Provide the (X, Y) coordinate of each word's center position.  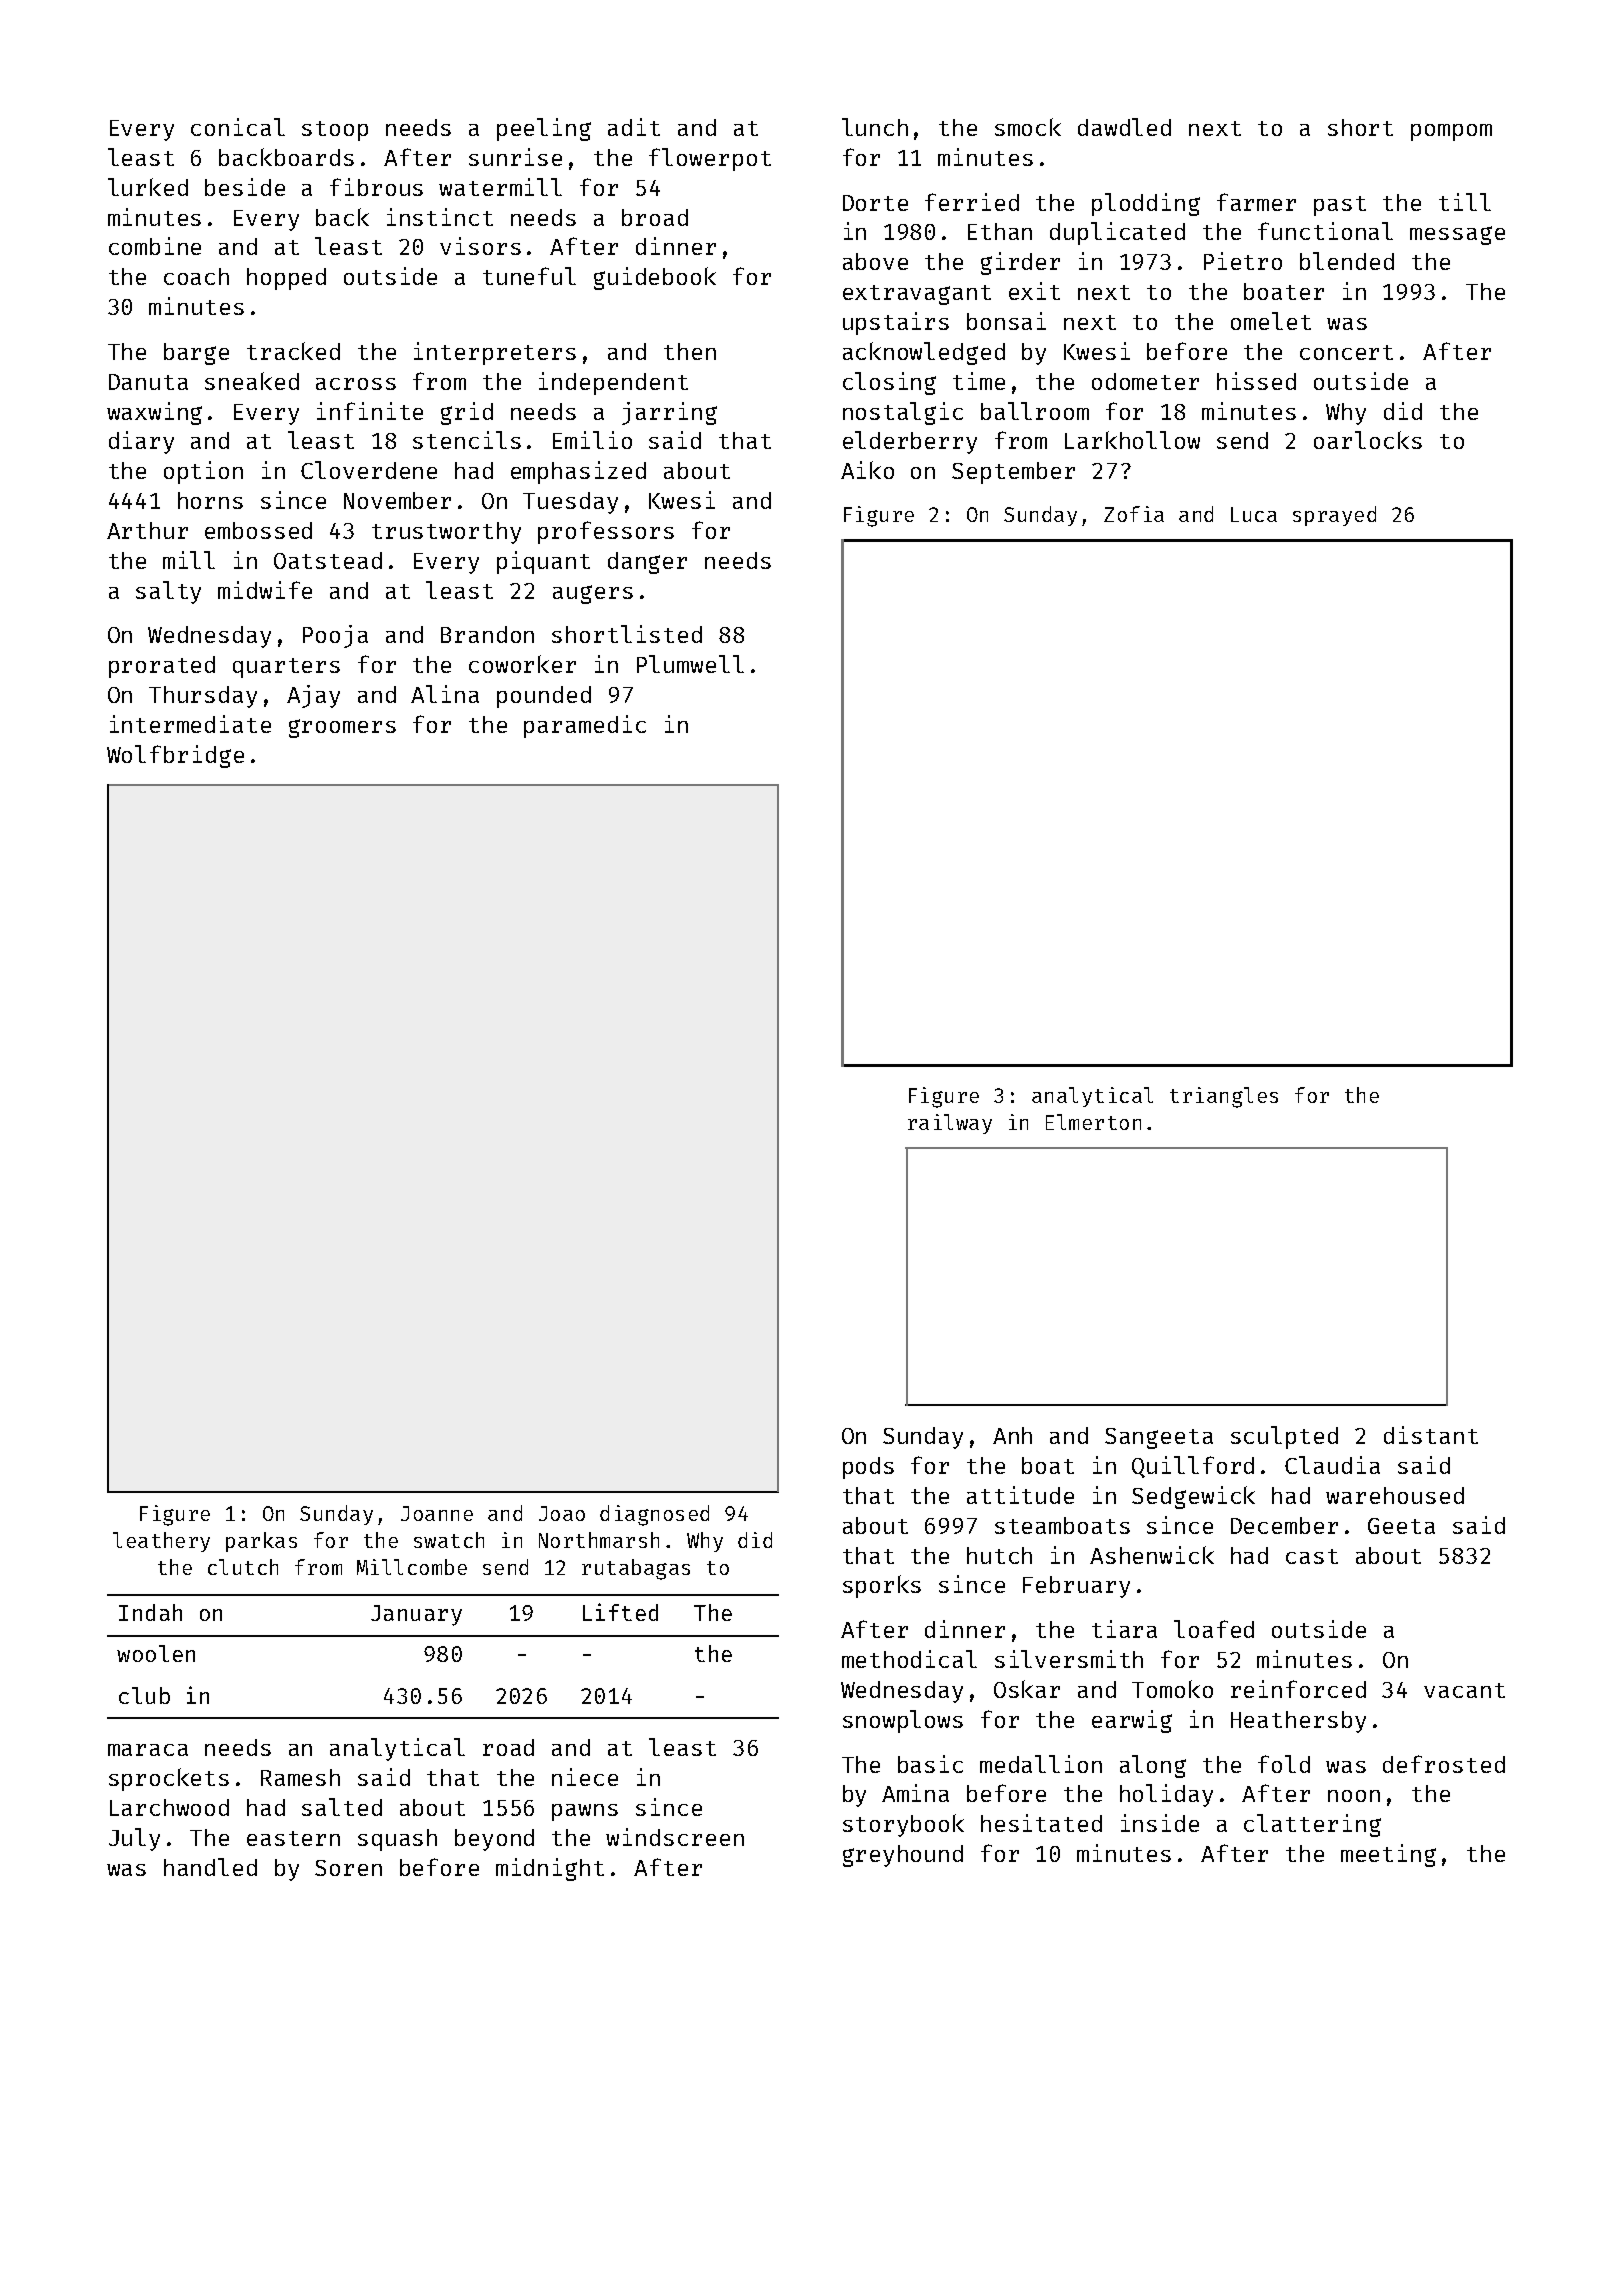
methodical (909, 1659)
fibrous (376, 187)
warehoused (1395, 1495)
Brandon (487, 634)
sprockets (169, 1779)
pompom (1451, 132)
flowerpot (710, 159)
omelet (1271, 321)
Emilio (592, 440)
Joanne (437, 1513)
